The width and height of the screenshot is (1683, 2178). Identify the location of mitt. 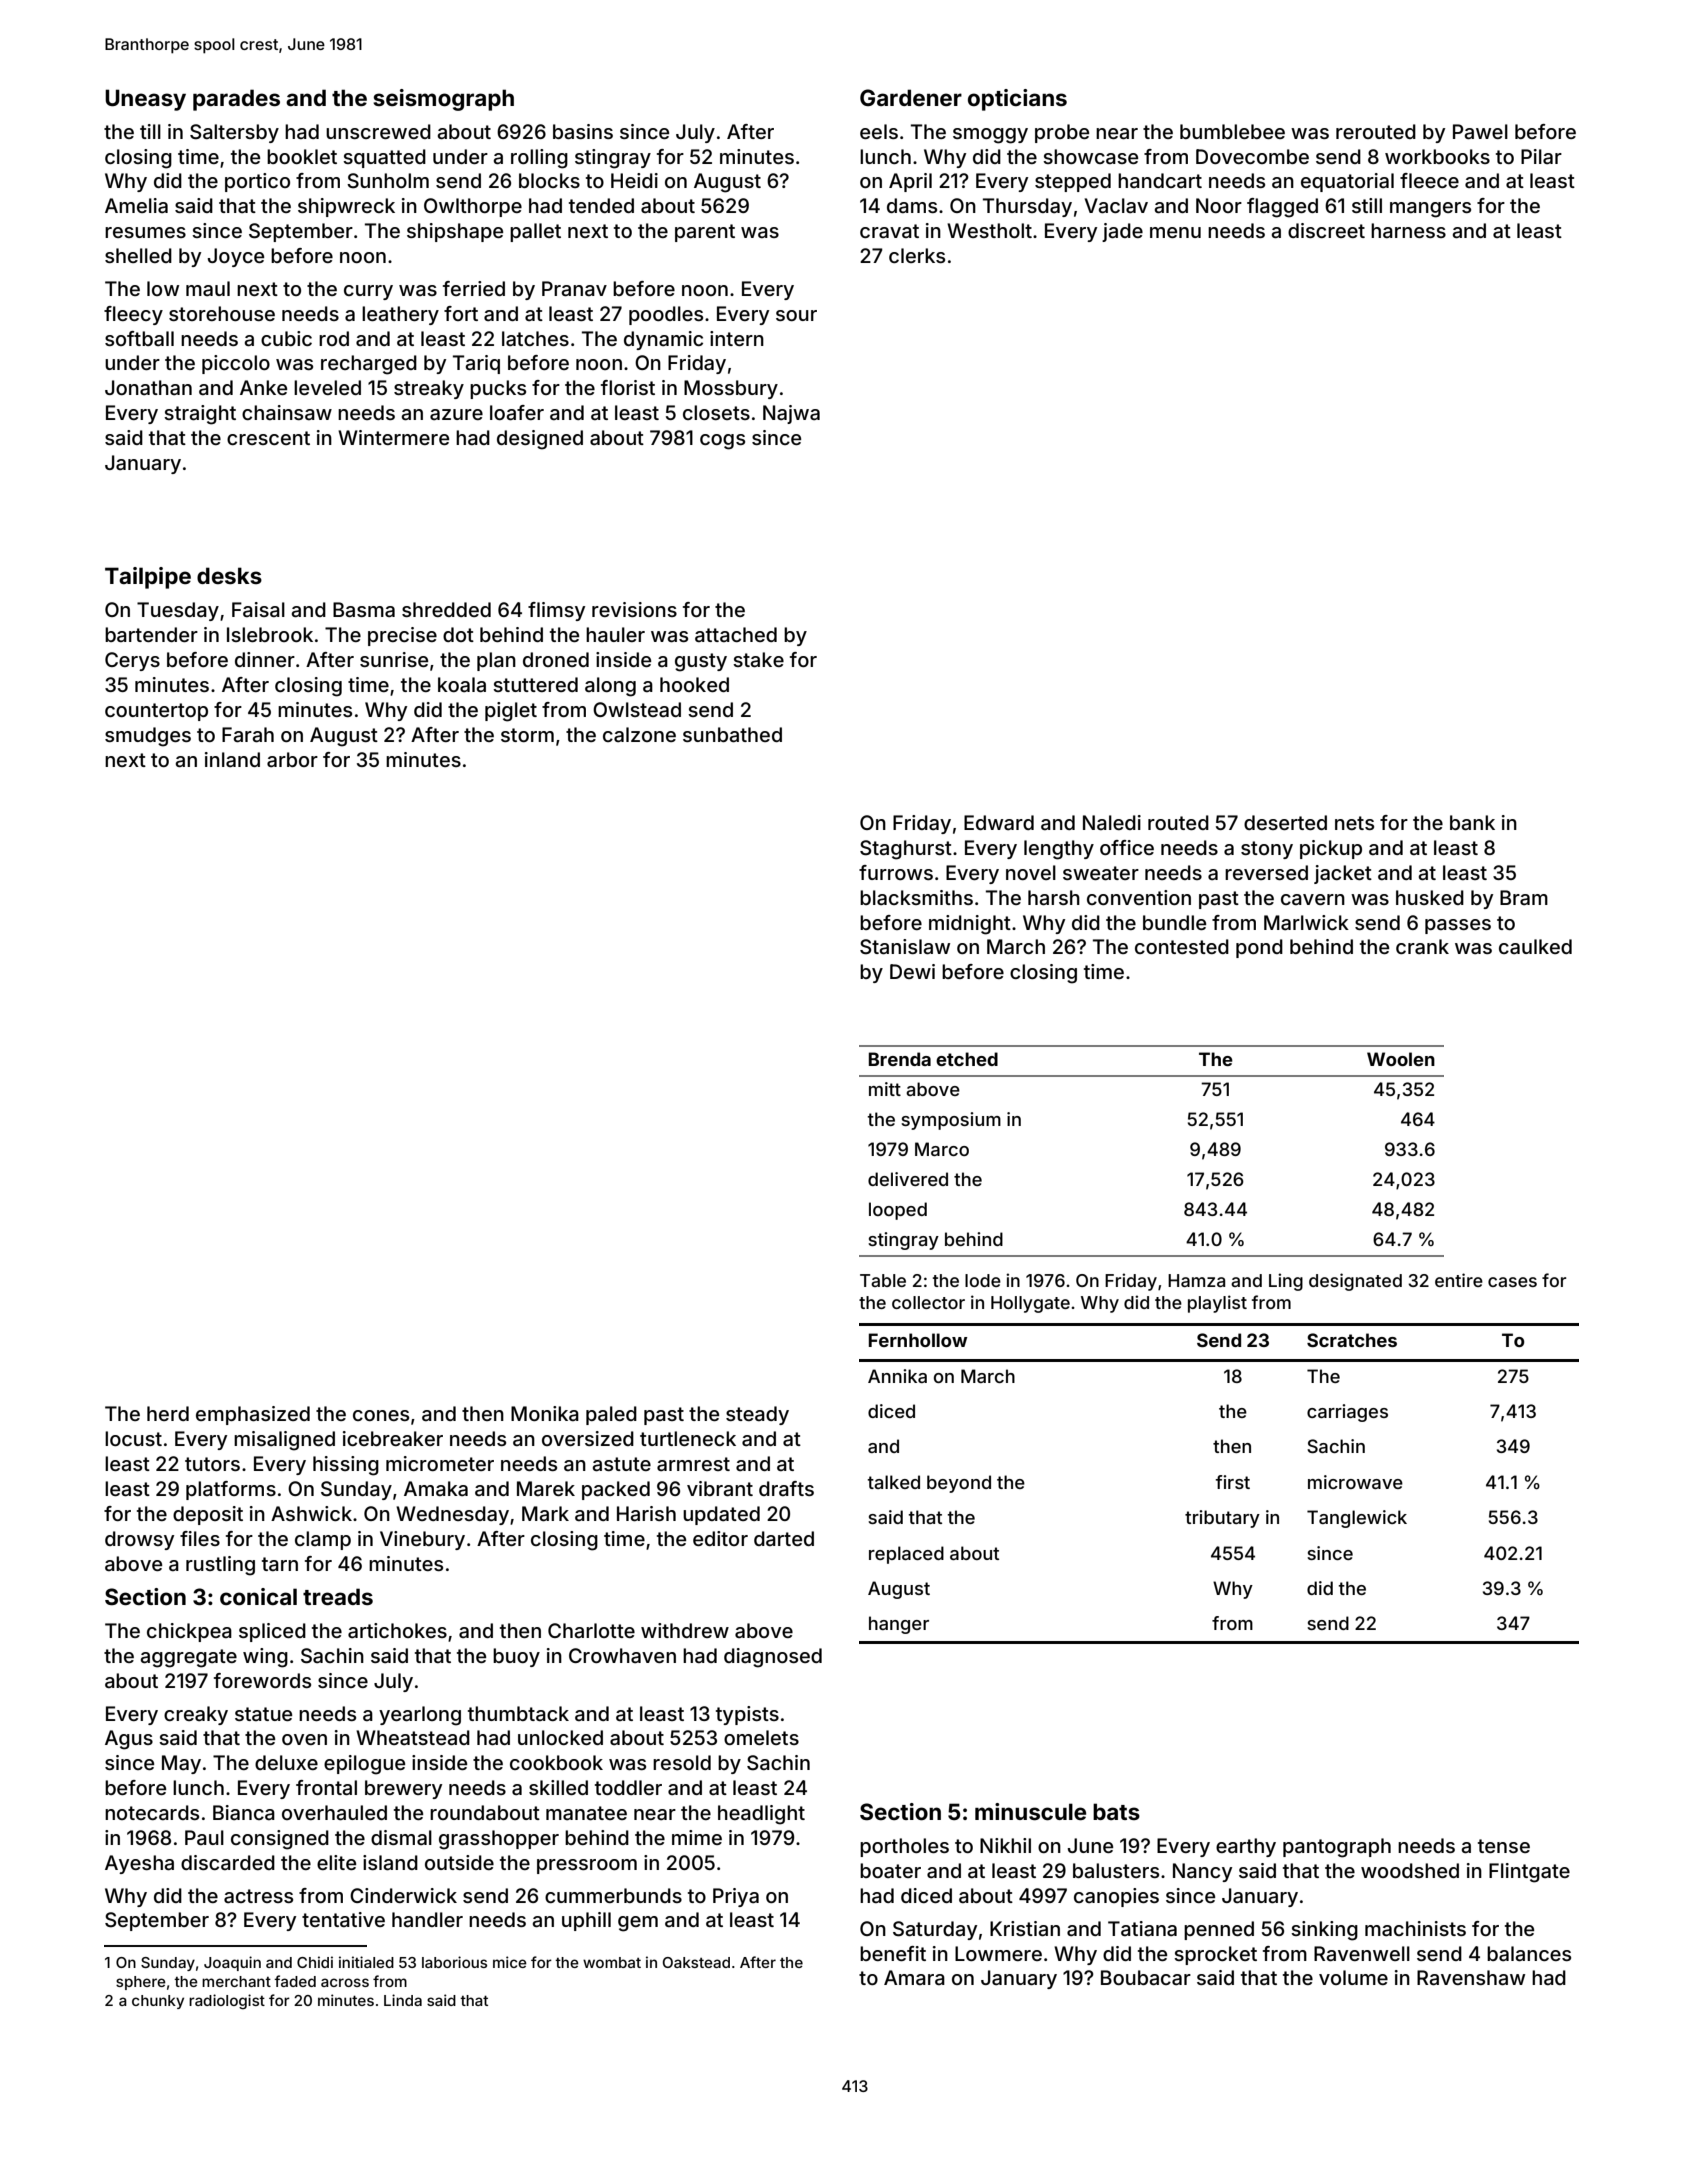
(885, 1089).
